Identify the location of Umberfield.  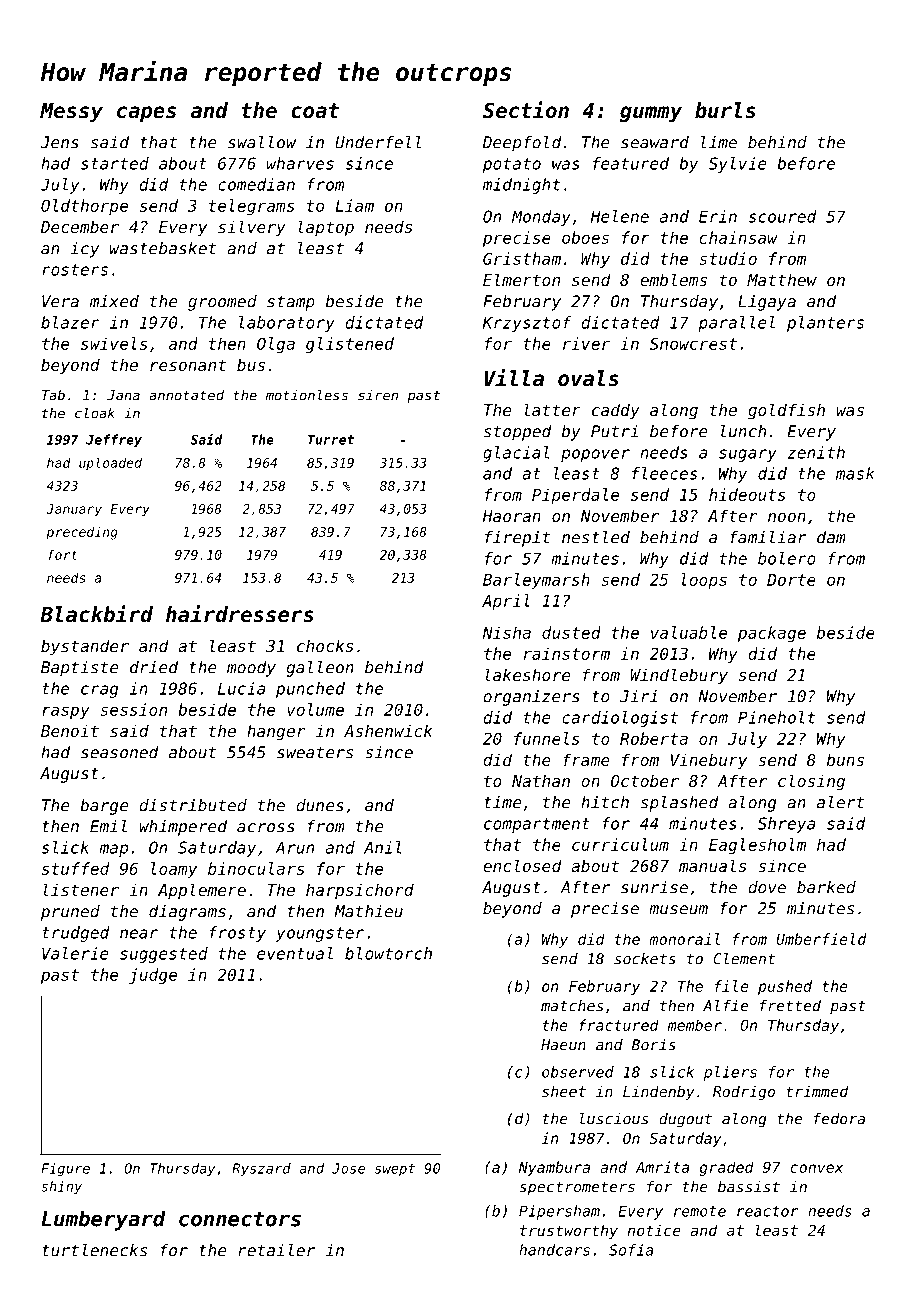
(821, 939).
